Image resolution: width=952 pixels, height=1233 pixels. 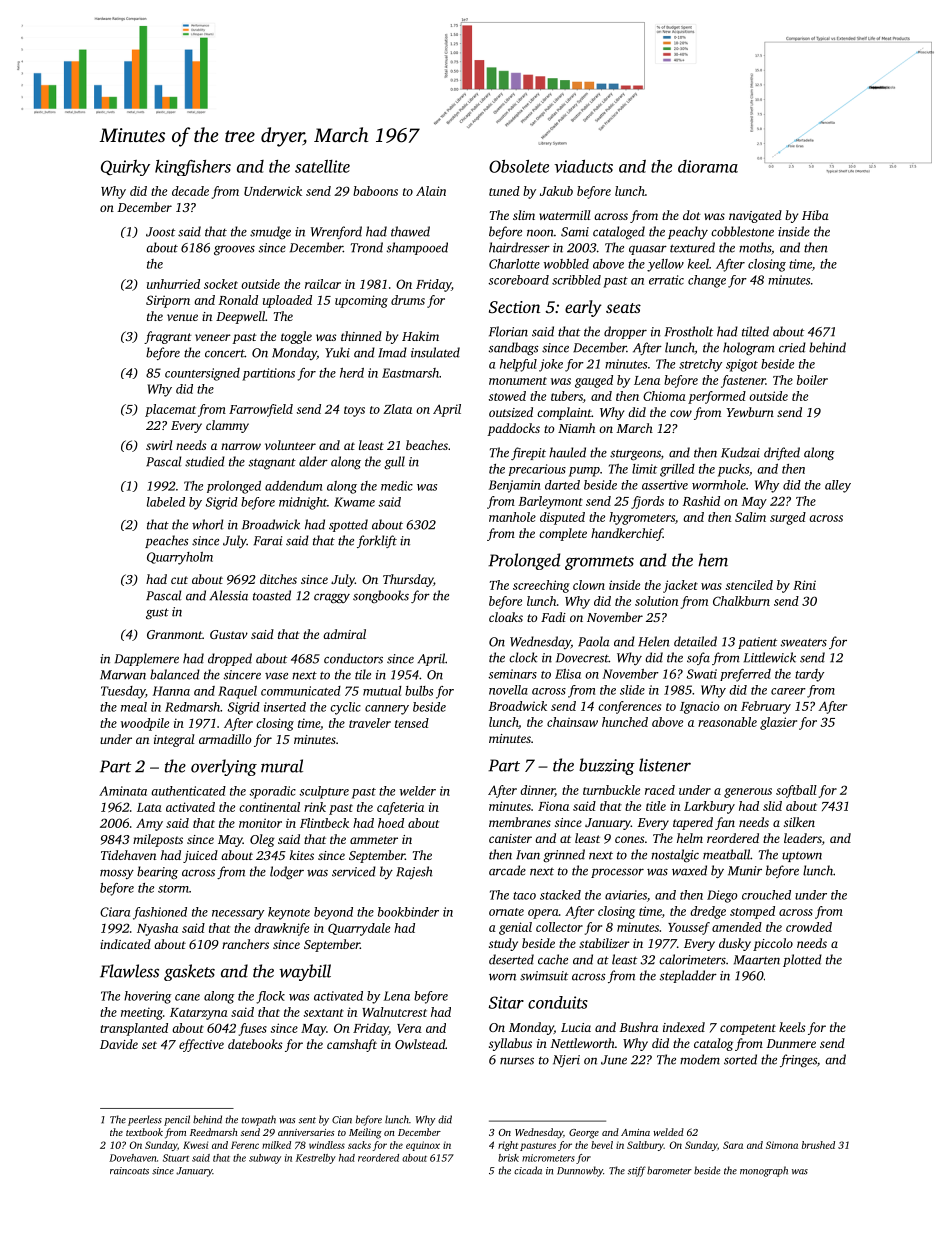 I want to click on subway, so click(x=265, y=1159).
